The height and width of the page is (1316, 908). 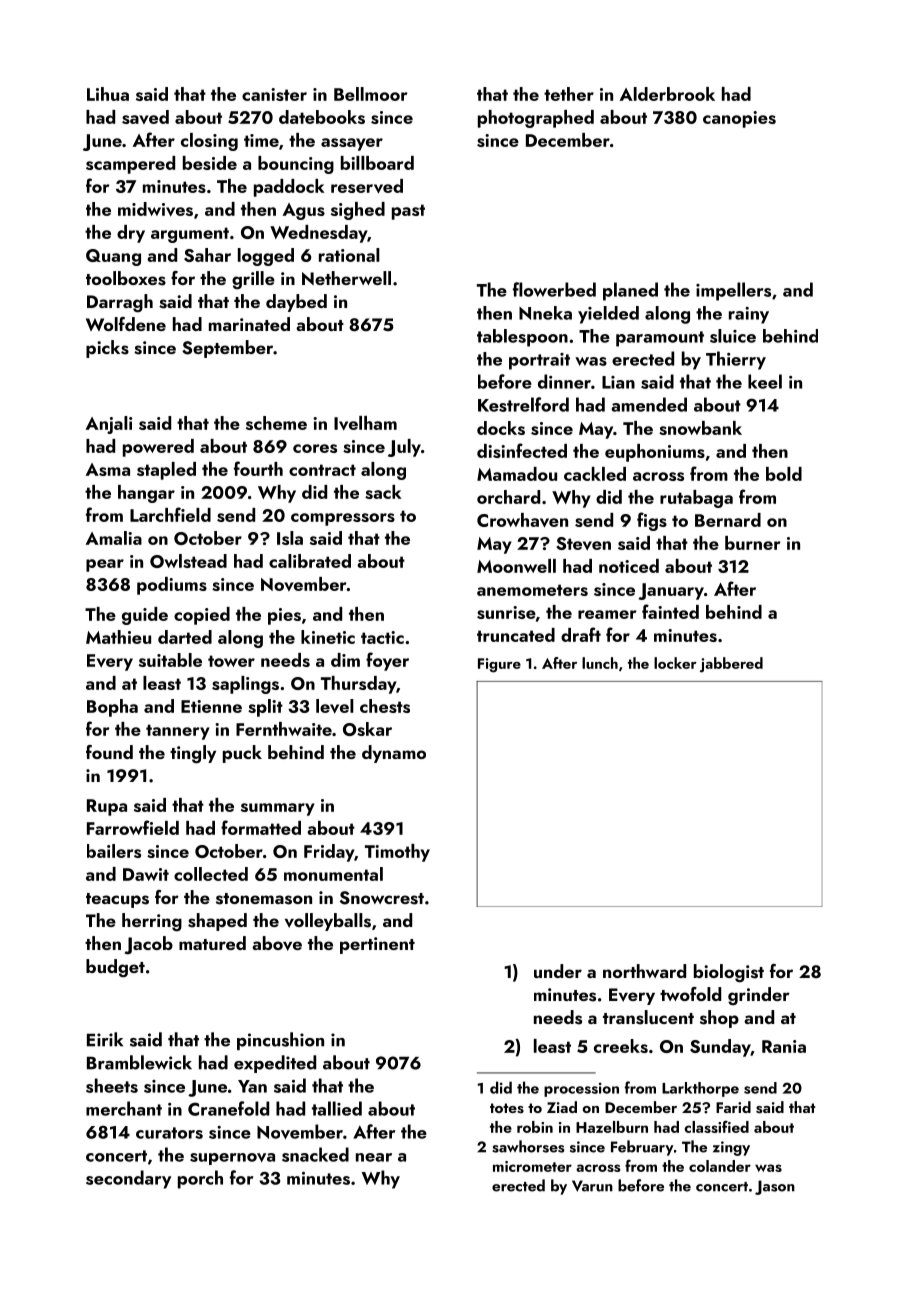 I want to click on lunch, so click(x=600, y=663).
